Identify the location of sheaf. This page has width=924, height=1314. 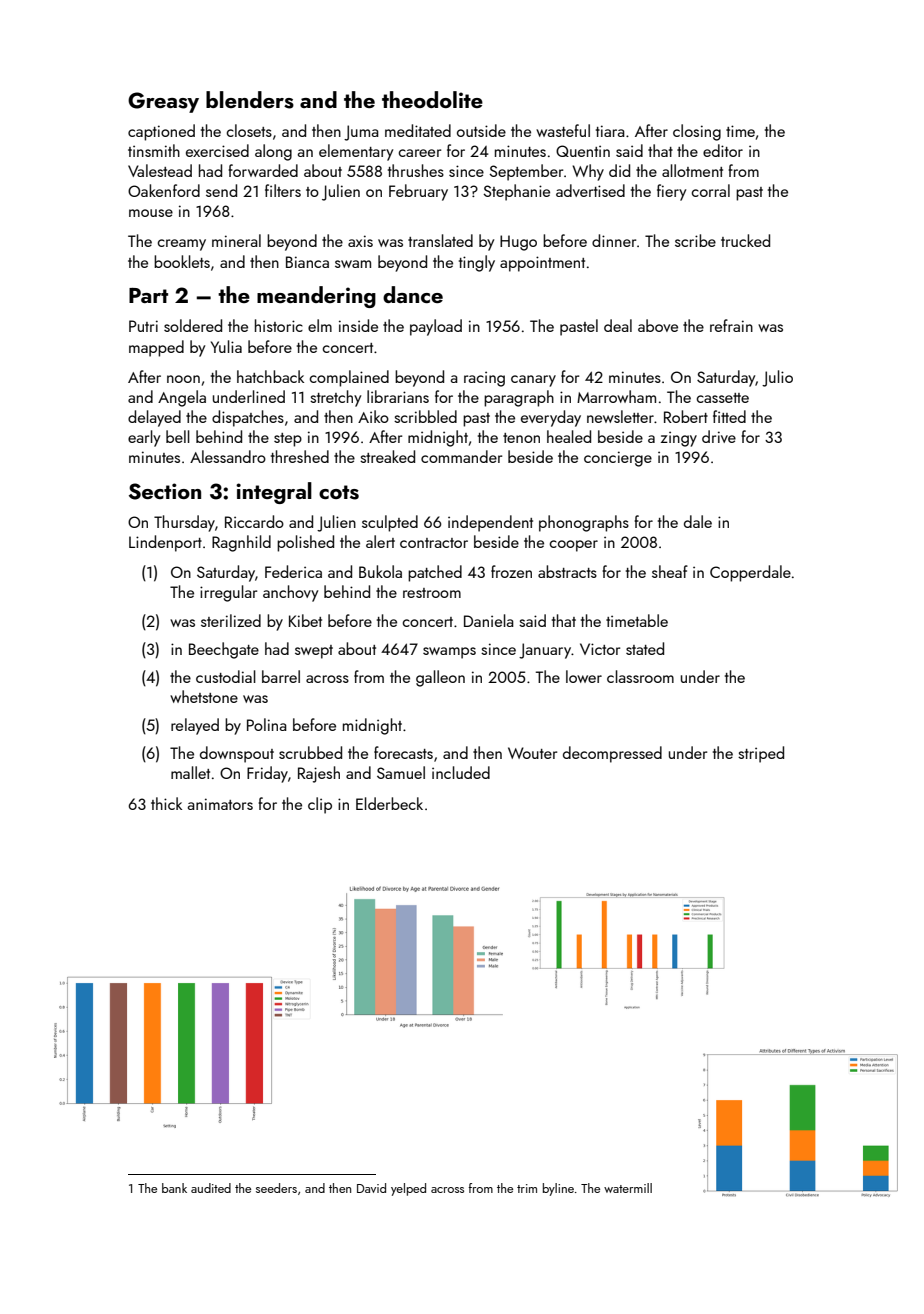
(670, 571).
